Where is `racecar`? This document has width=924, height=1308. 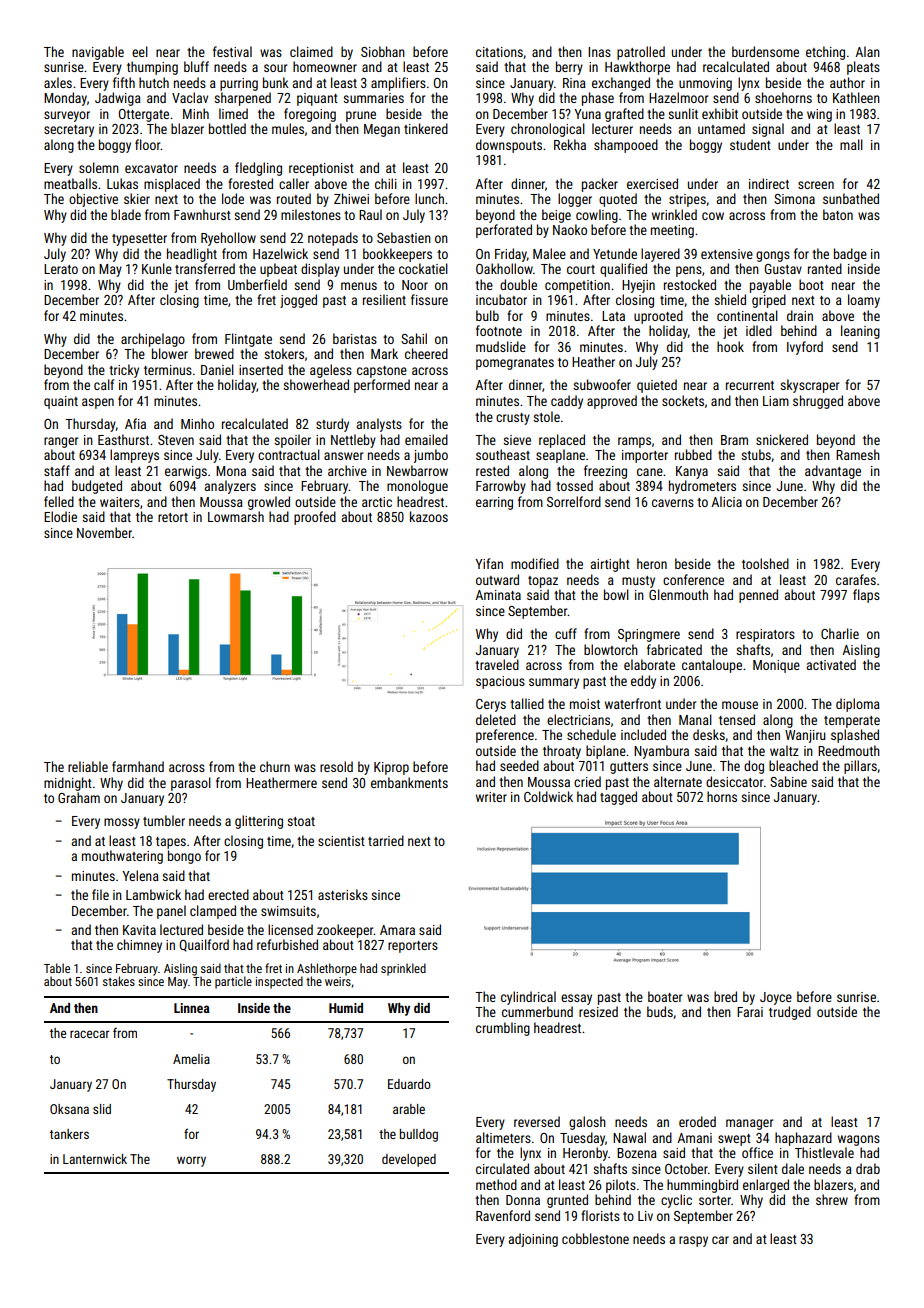 racecar is located at coordinates (89, 1034).
